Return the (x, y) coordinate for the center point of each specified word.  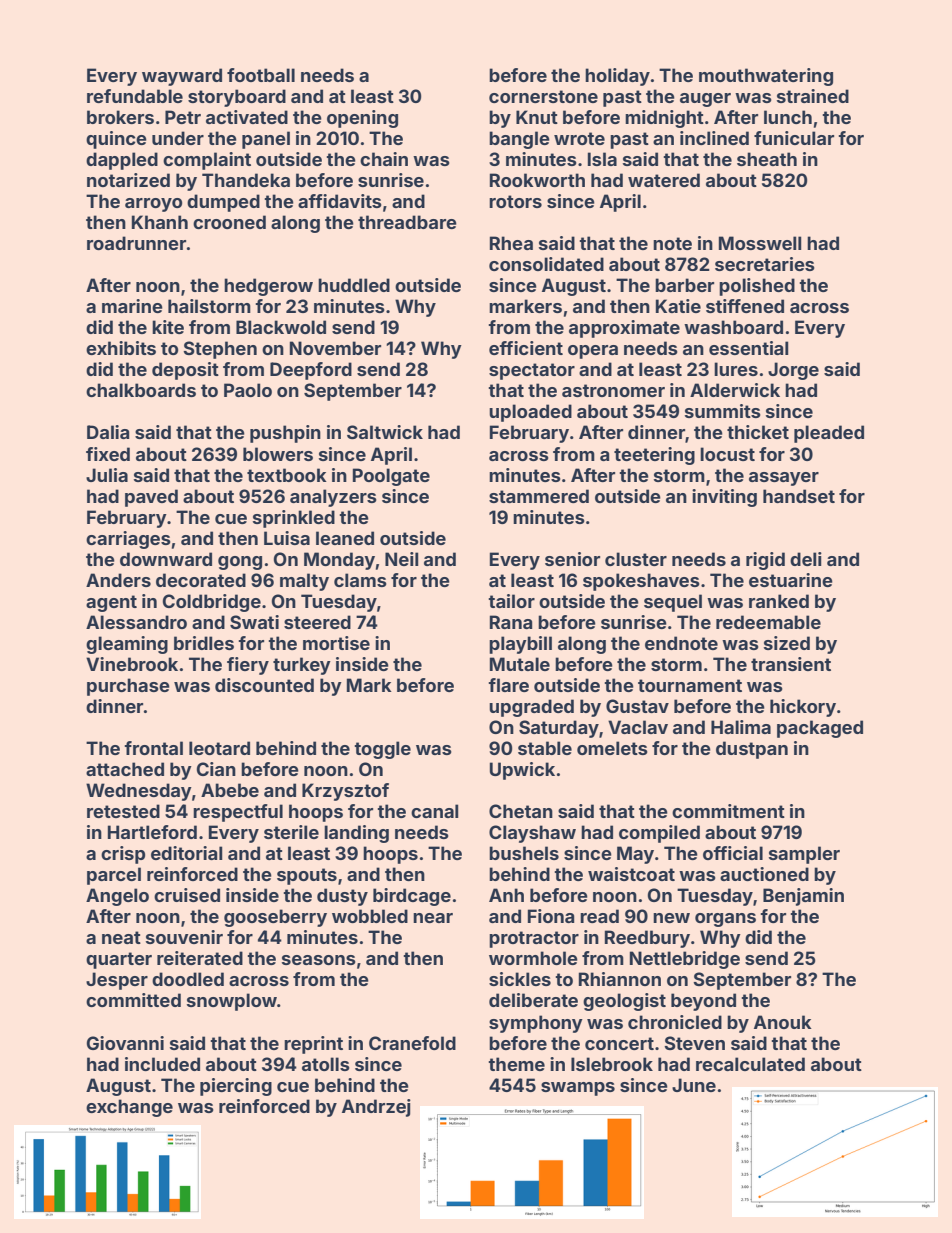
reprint (313, 1045)
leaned (345, 538)
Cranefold (412, 1043)
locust (727, 454)
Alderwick (735, 390)
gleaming (127, 645)
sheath (767, 159)
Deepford (311, 371)
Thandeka (246, 180)
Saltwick (385, 432)
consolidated (546, 264)
